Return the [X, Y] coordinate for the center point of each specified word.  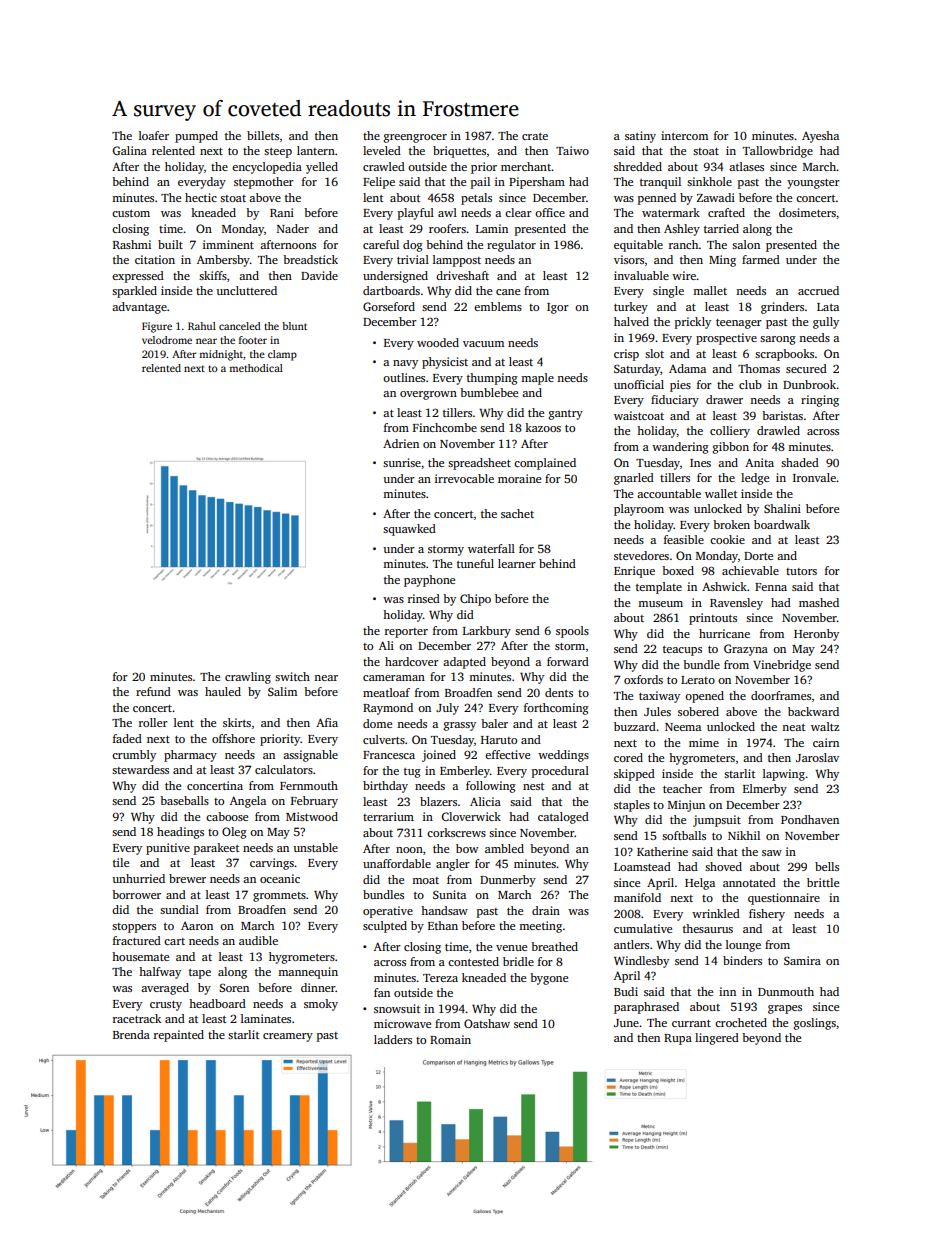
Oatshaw [487, 1023]
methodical [256, 368]
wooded [438, 342]
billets [263, 135]
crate [535, 136]
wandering [680, 448]
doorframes [781, 695]
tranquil [660, 183]
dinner [318, 987]
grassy [460, 726]
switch [292, 676]
